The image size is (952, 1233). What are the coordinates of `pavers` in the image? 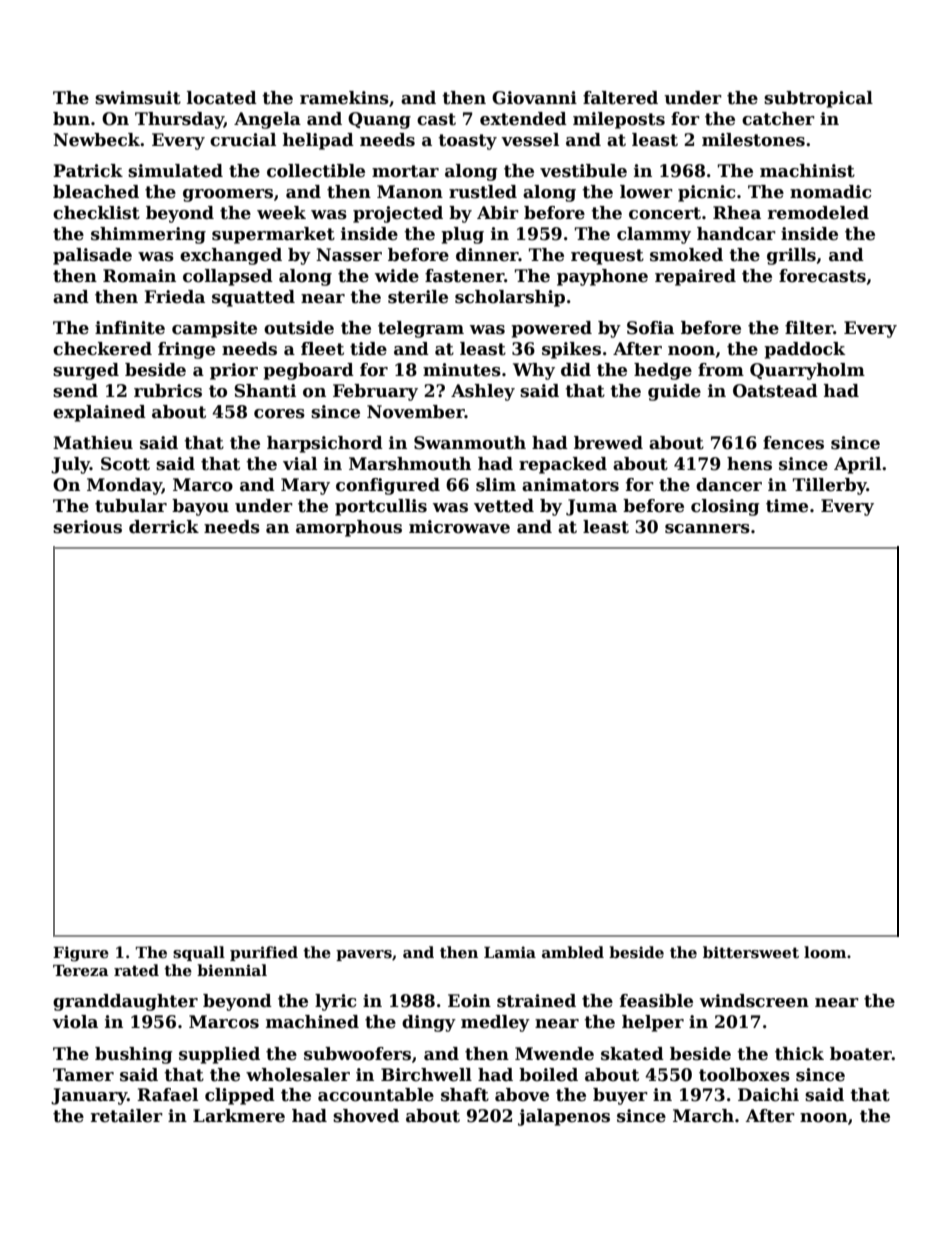 It's located at (364, 955).
